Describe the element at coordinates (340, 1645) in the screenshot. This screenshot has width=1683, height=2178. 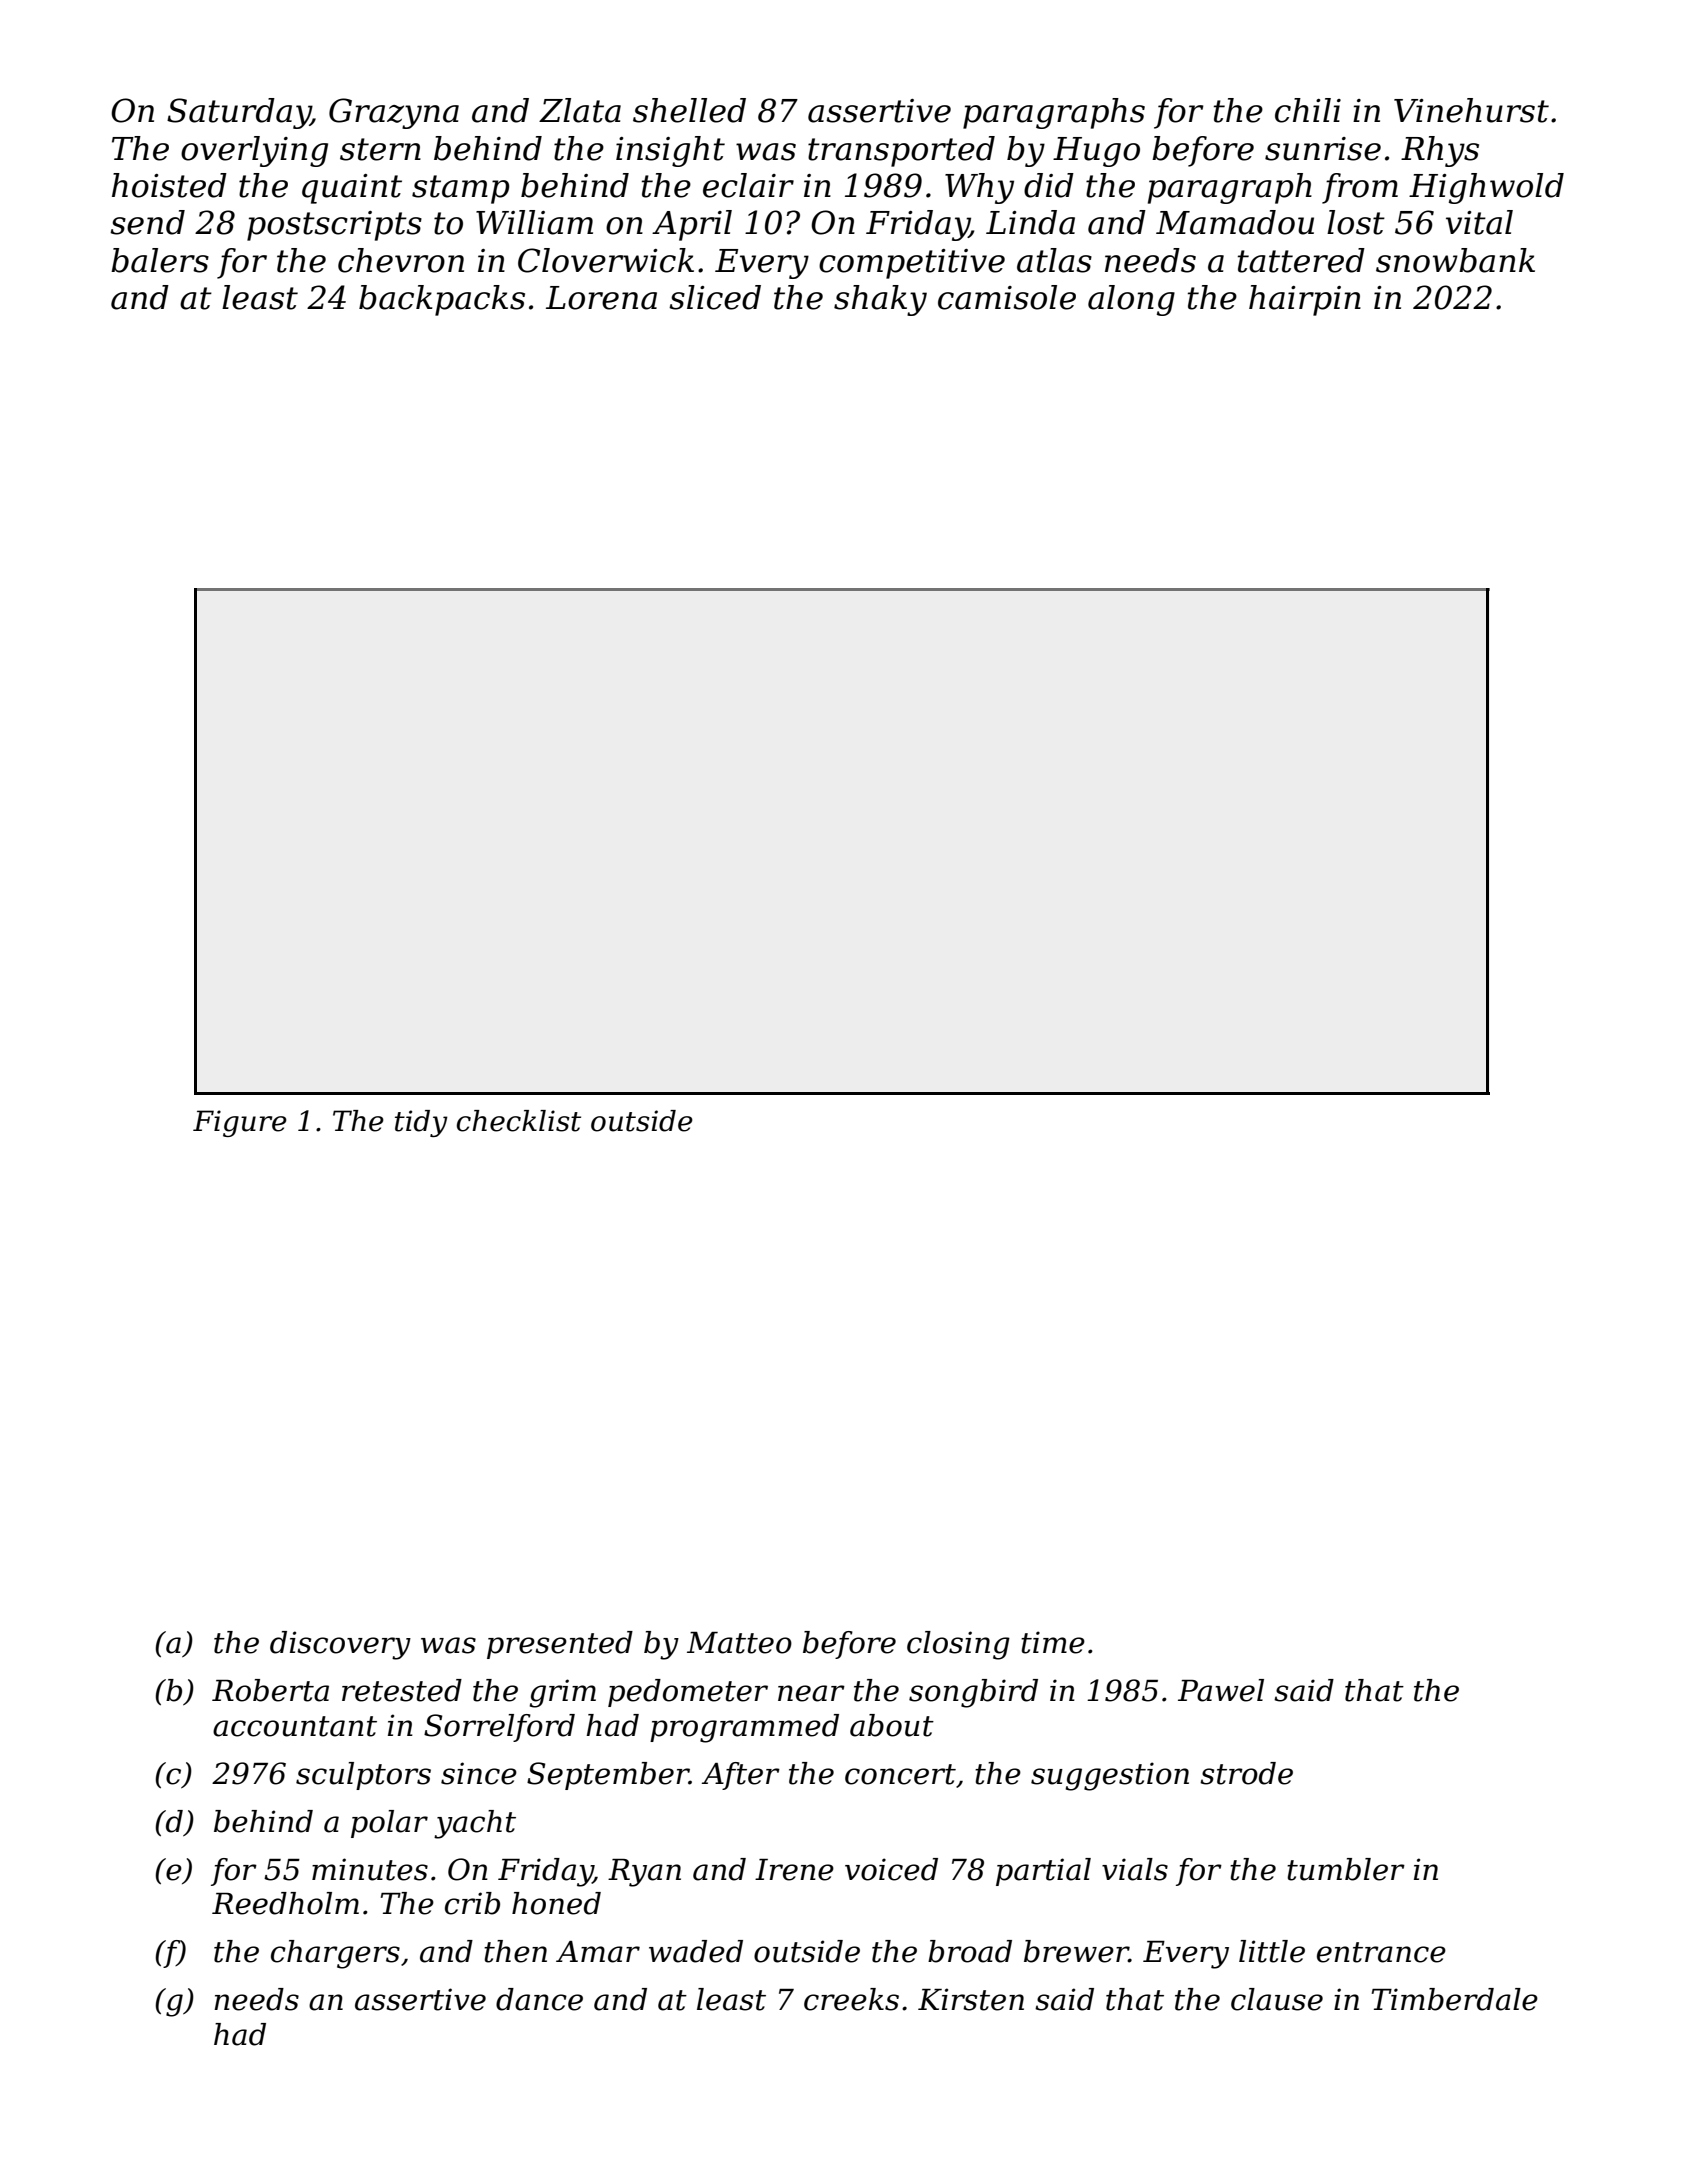
I see `discovery` at that location.
